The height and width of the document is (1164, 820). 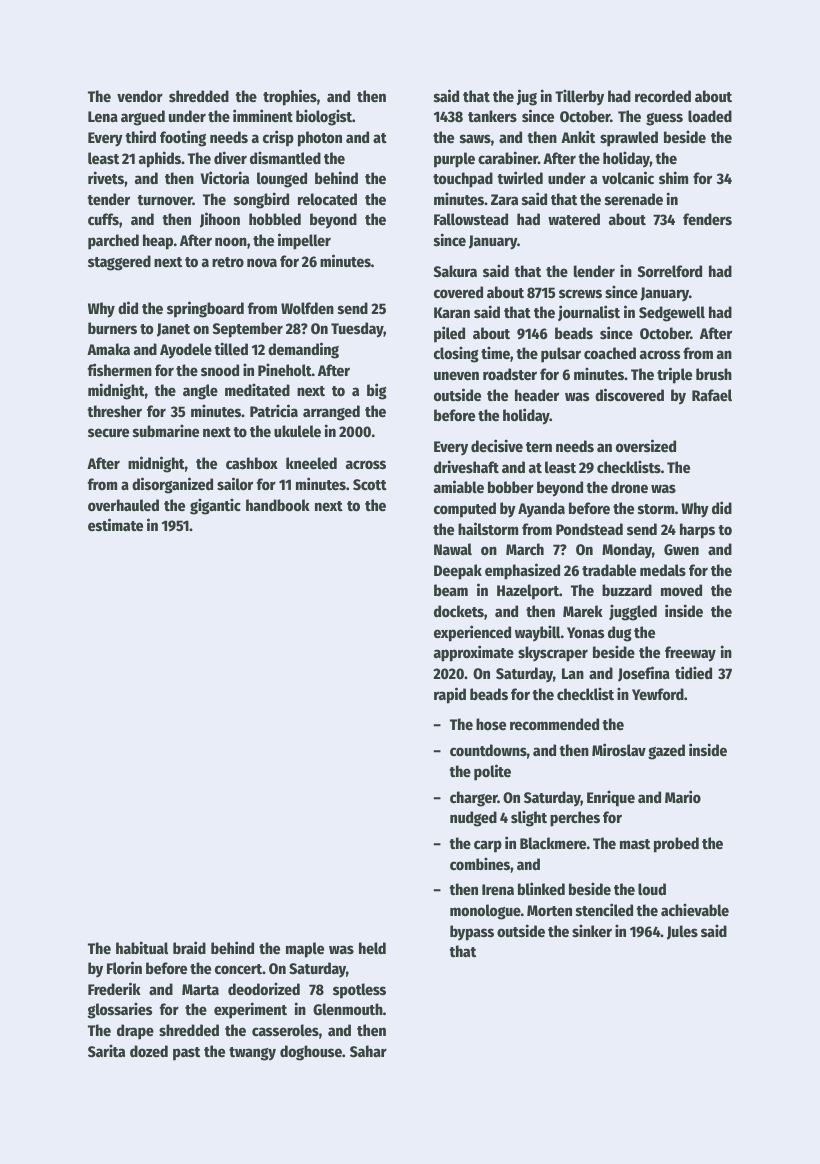 I want to click on sinker, so click(x=592, y=930).
